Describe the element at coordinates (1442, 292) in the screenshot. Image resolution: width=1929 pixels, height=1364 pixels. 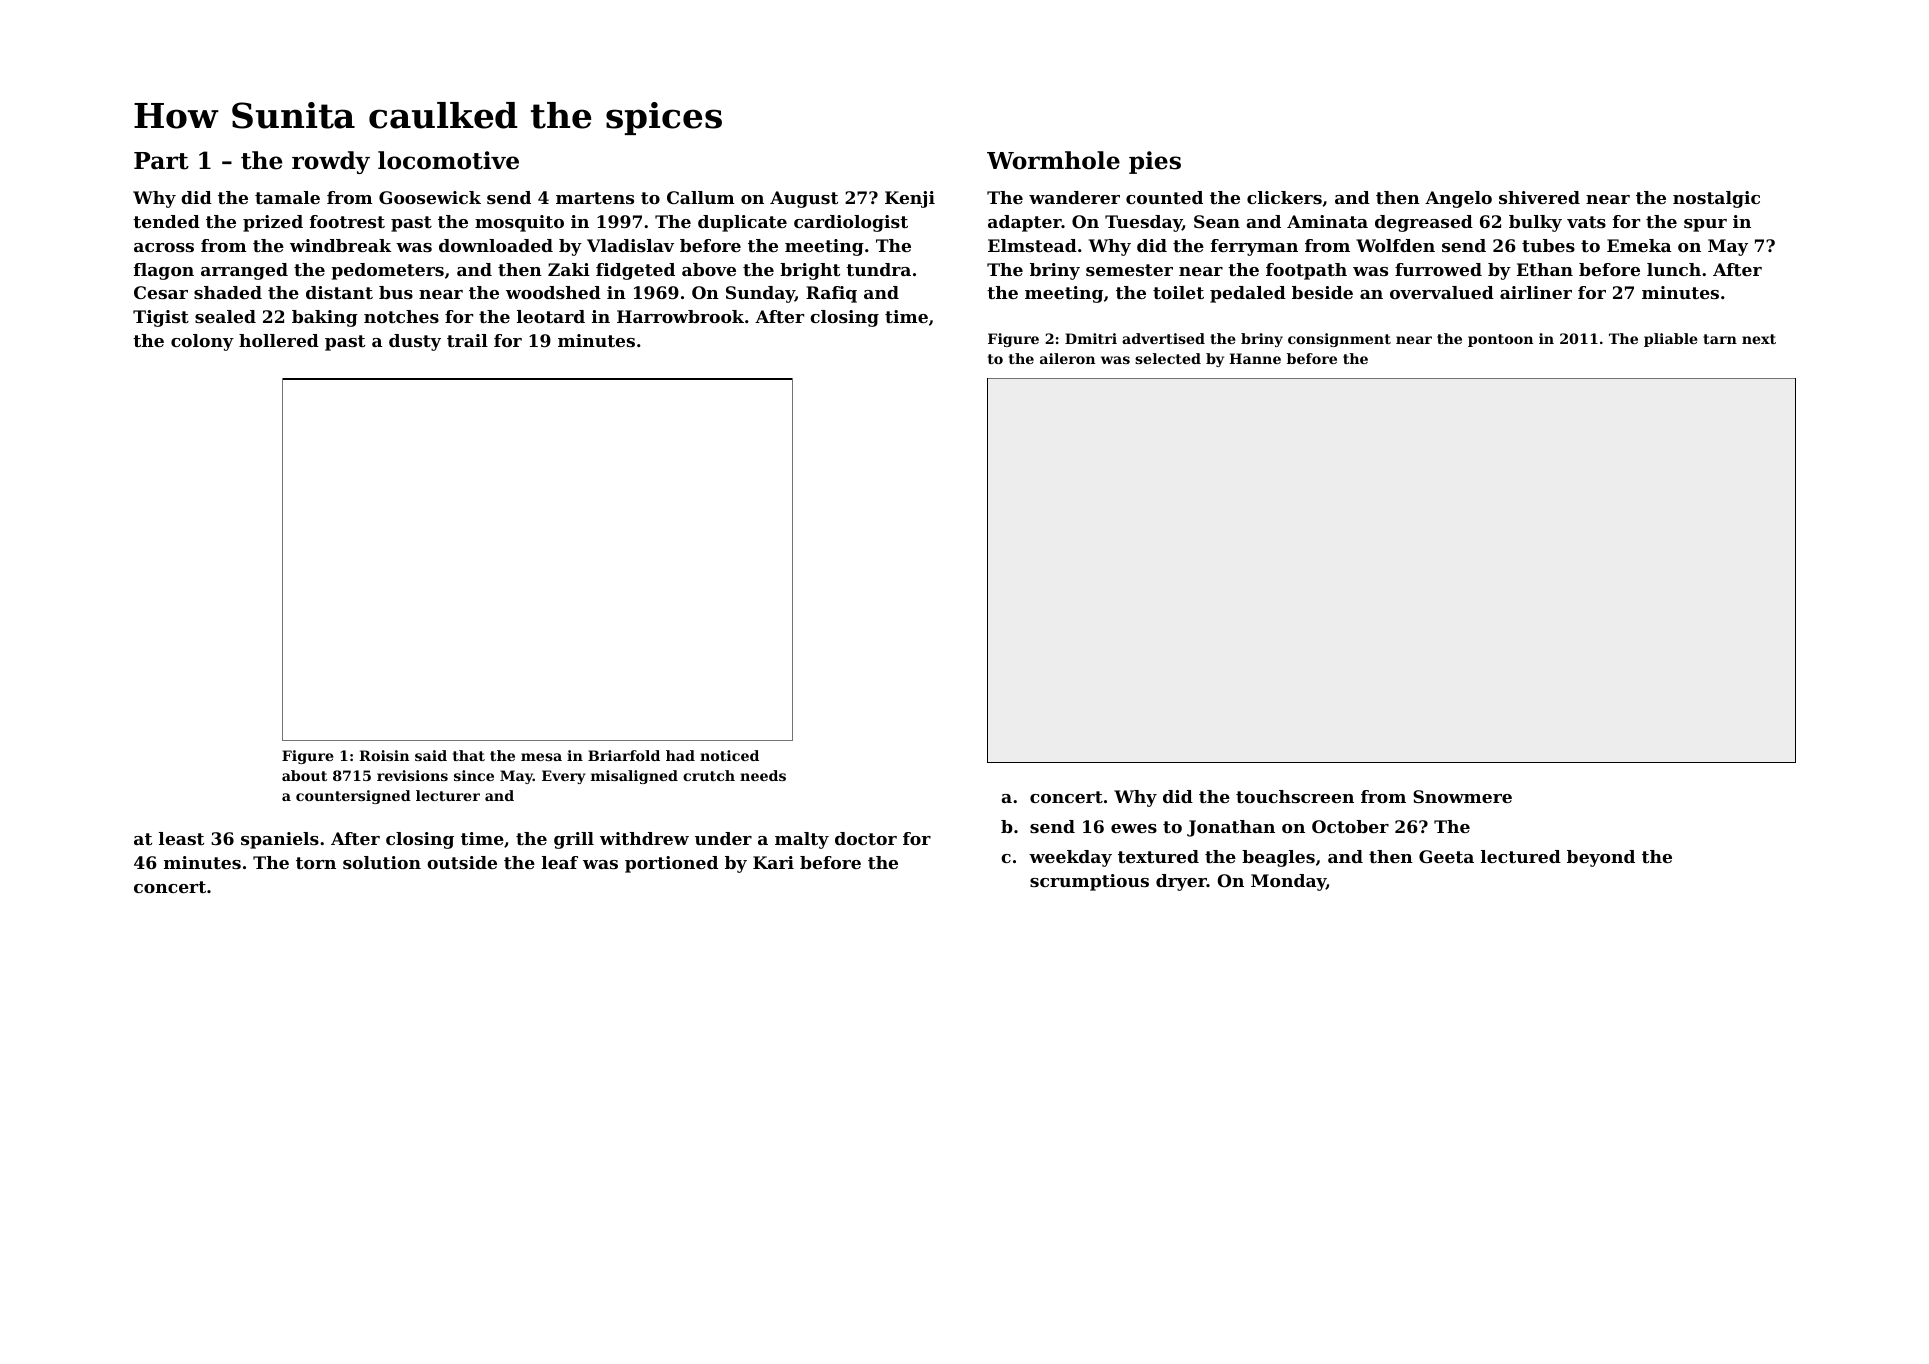
I see `overvalued` at that location.
